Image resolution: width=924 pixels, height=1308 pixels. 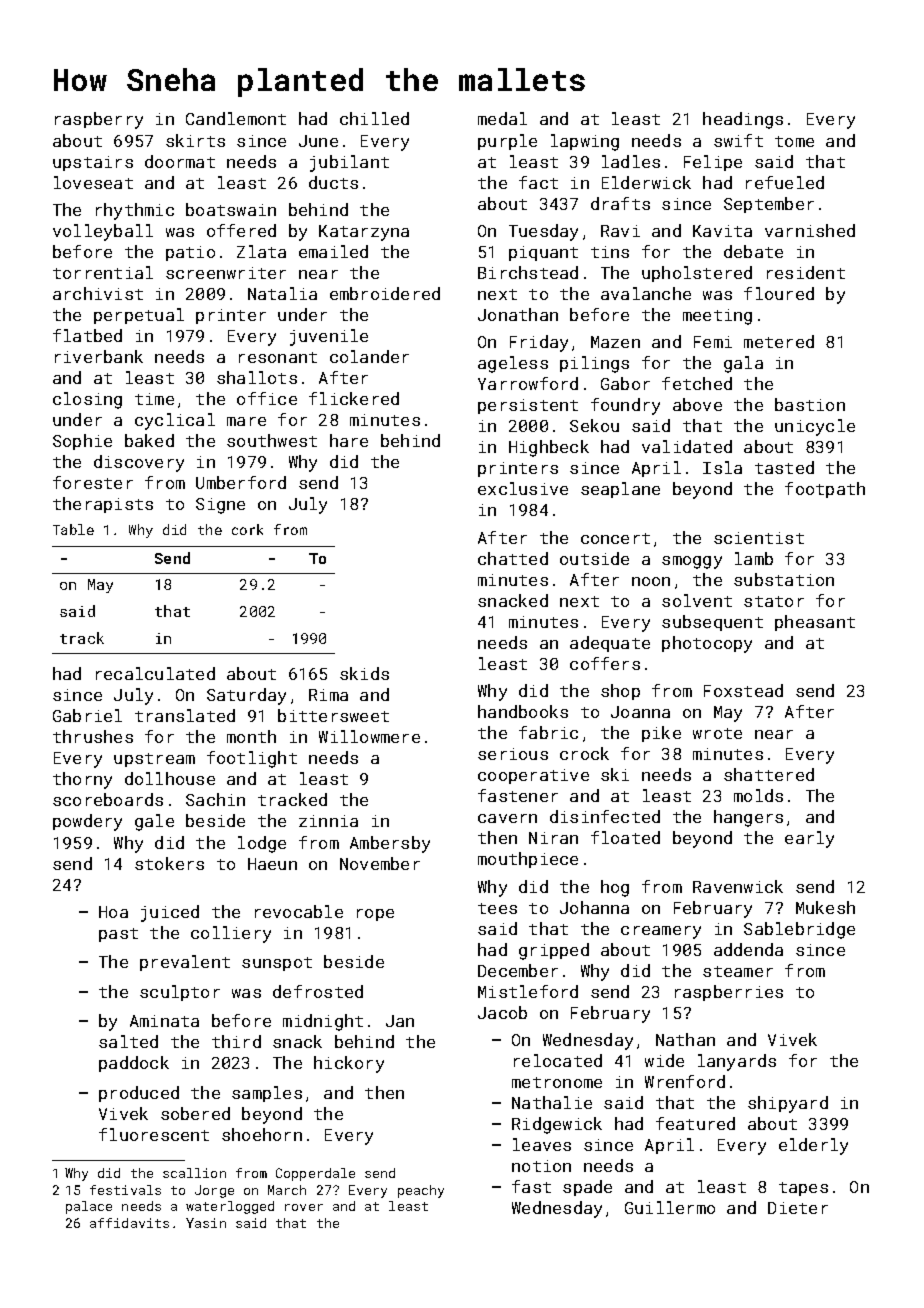 I want to click on perpetual, so click(x=139, y=316).
